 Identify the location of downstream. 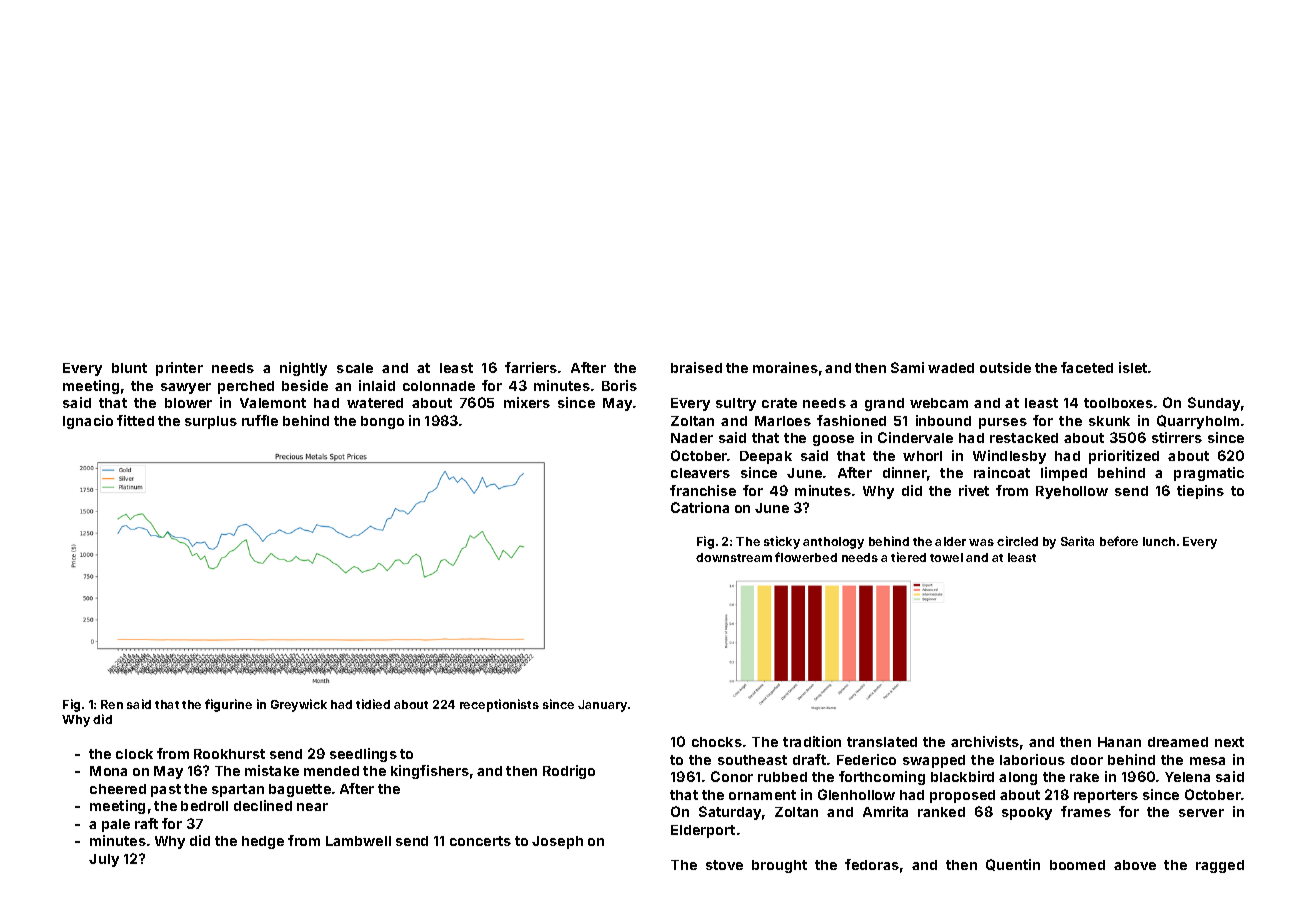
(734, 557).
